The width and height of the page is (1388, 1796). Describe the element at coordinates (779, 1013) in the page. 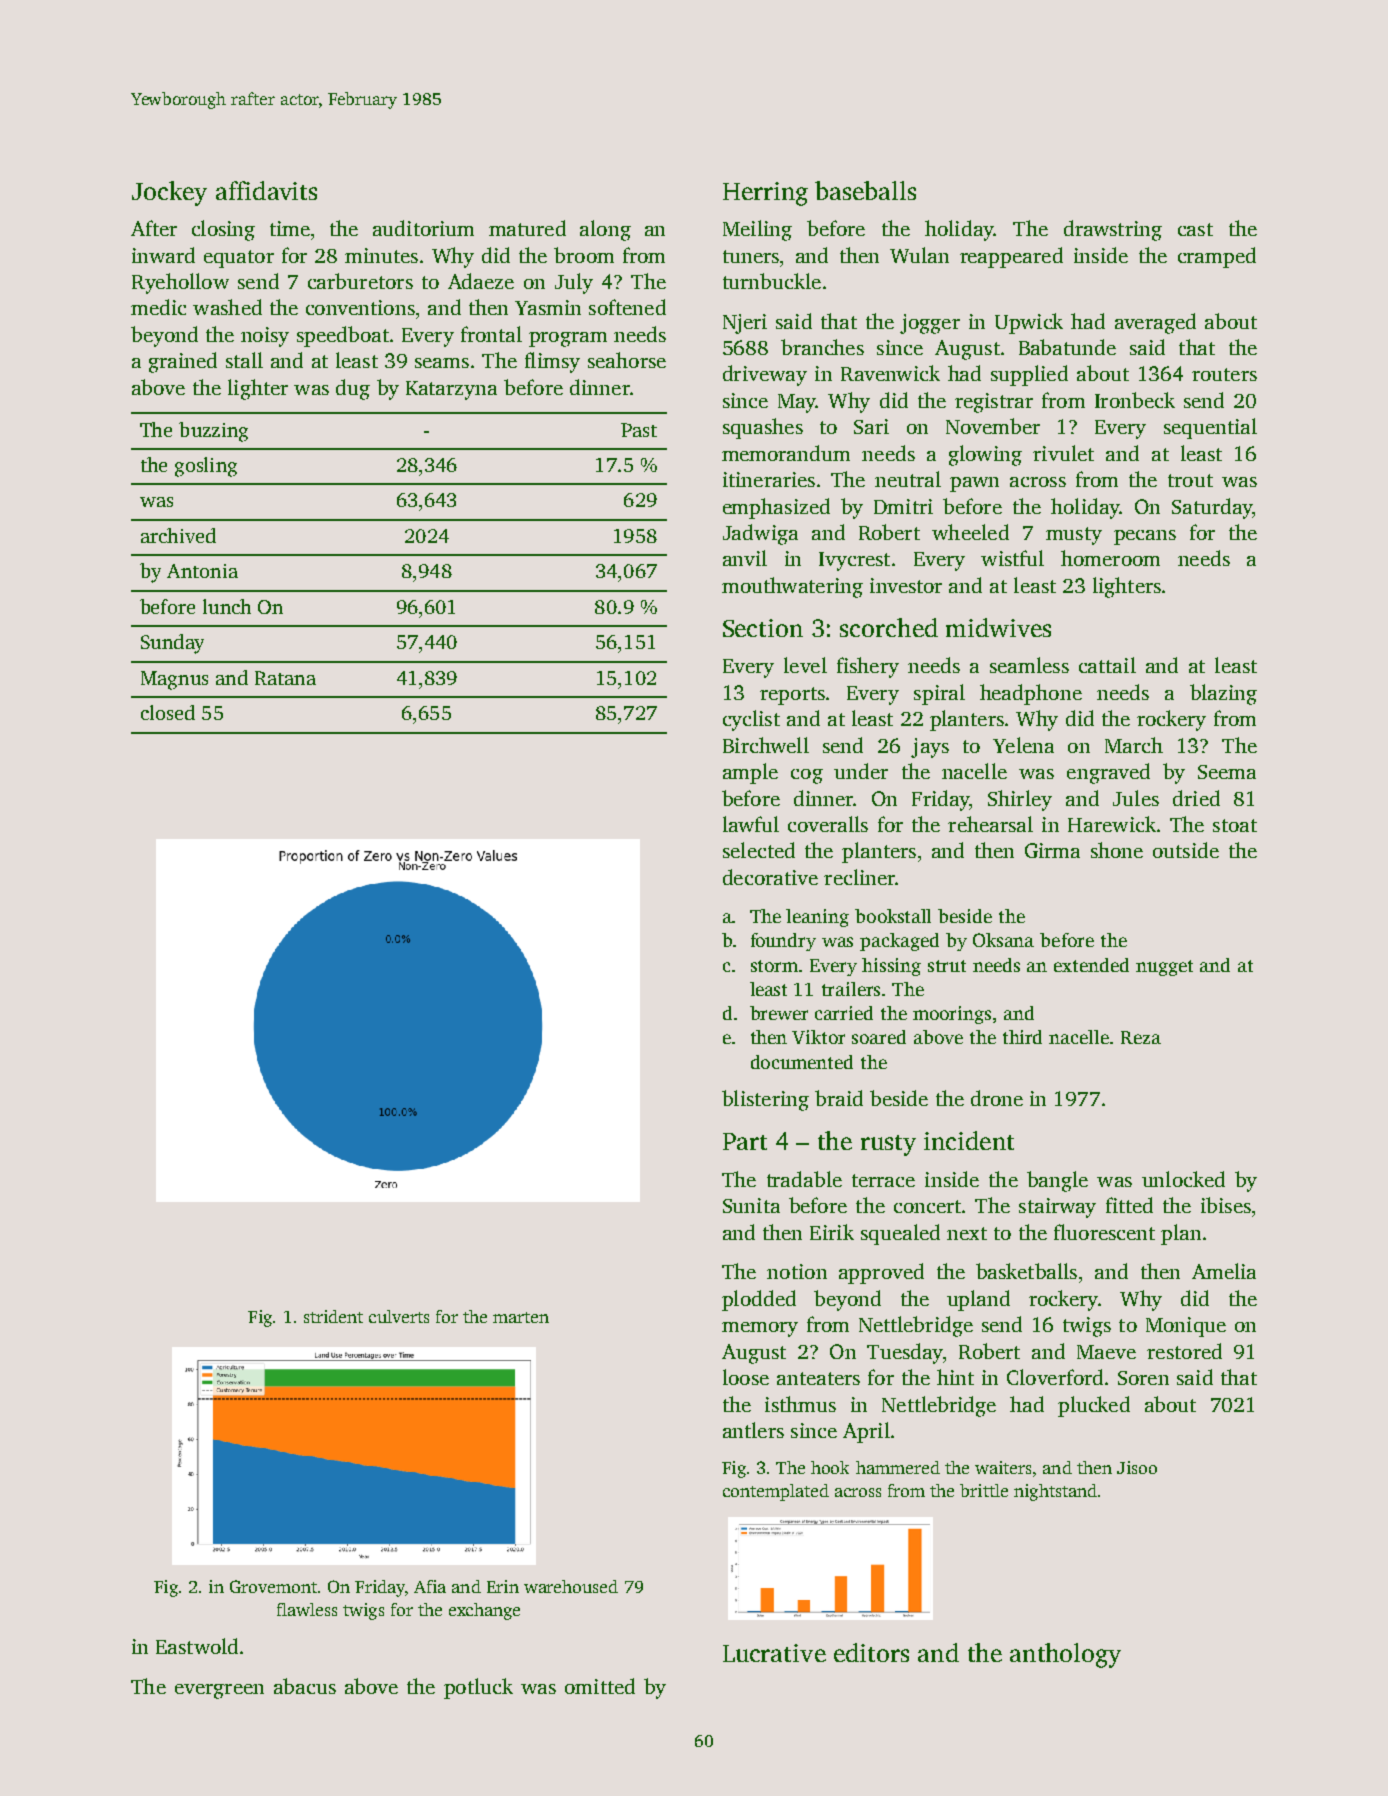

I see `brewer` at that location.
